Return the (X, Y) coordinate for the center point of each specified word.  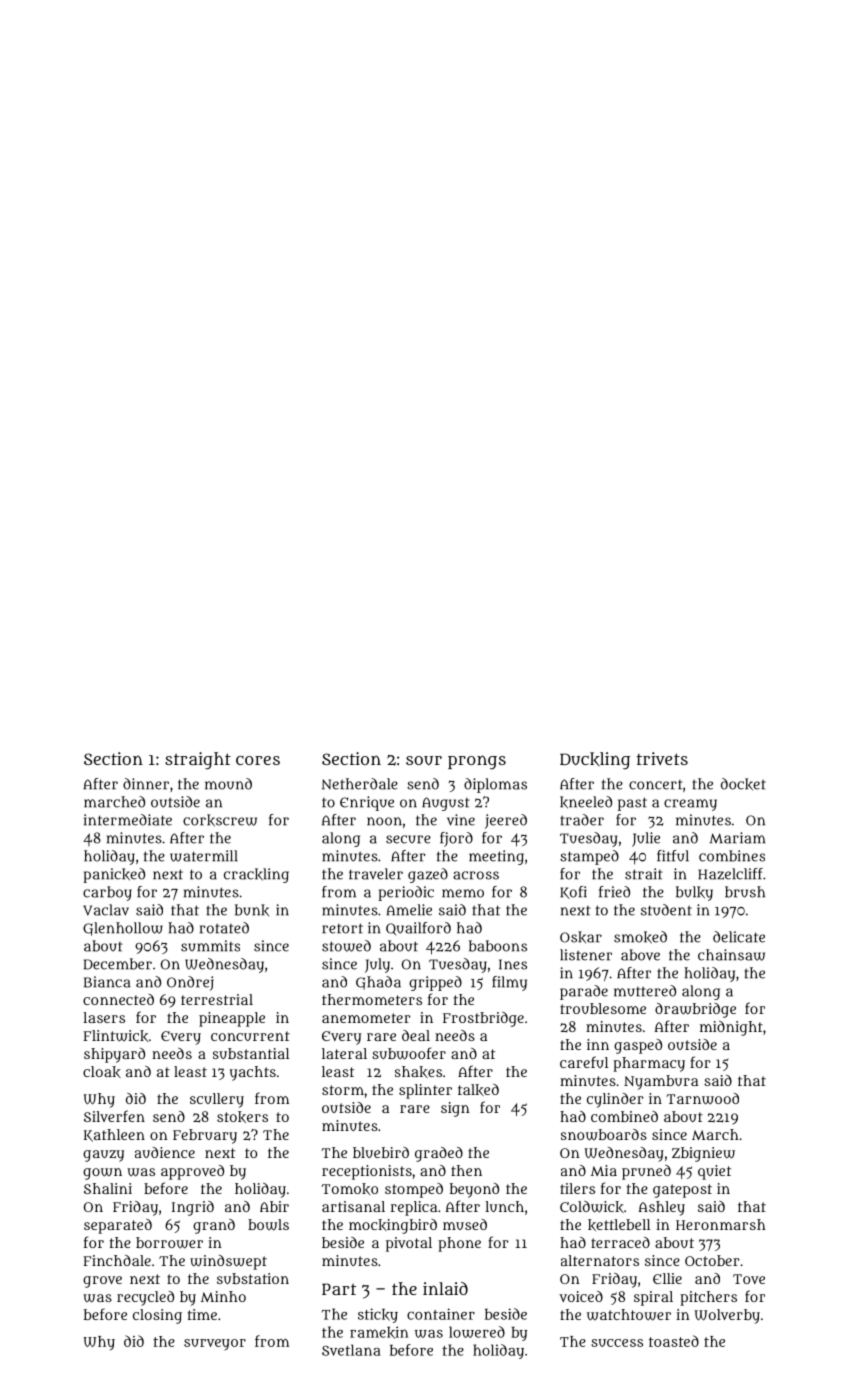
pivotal (409, 1244)
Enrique (367, 803)
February (205, 1136)
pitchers (708, 1298)
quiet (714, 1172)
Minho (223, 1296)
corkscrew (220, 820)
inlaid (445, 1288)
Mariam (737, 838)
